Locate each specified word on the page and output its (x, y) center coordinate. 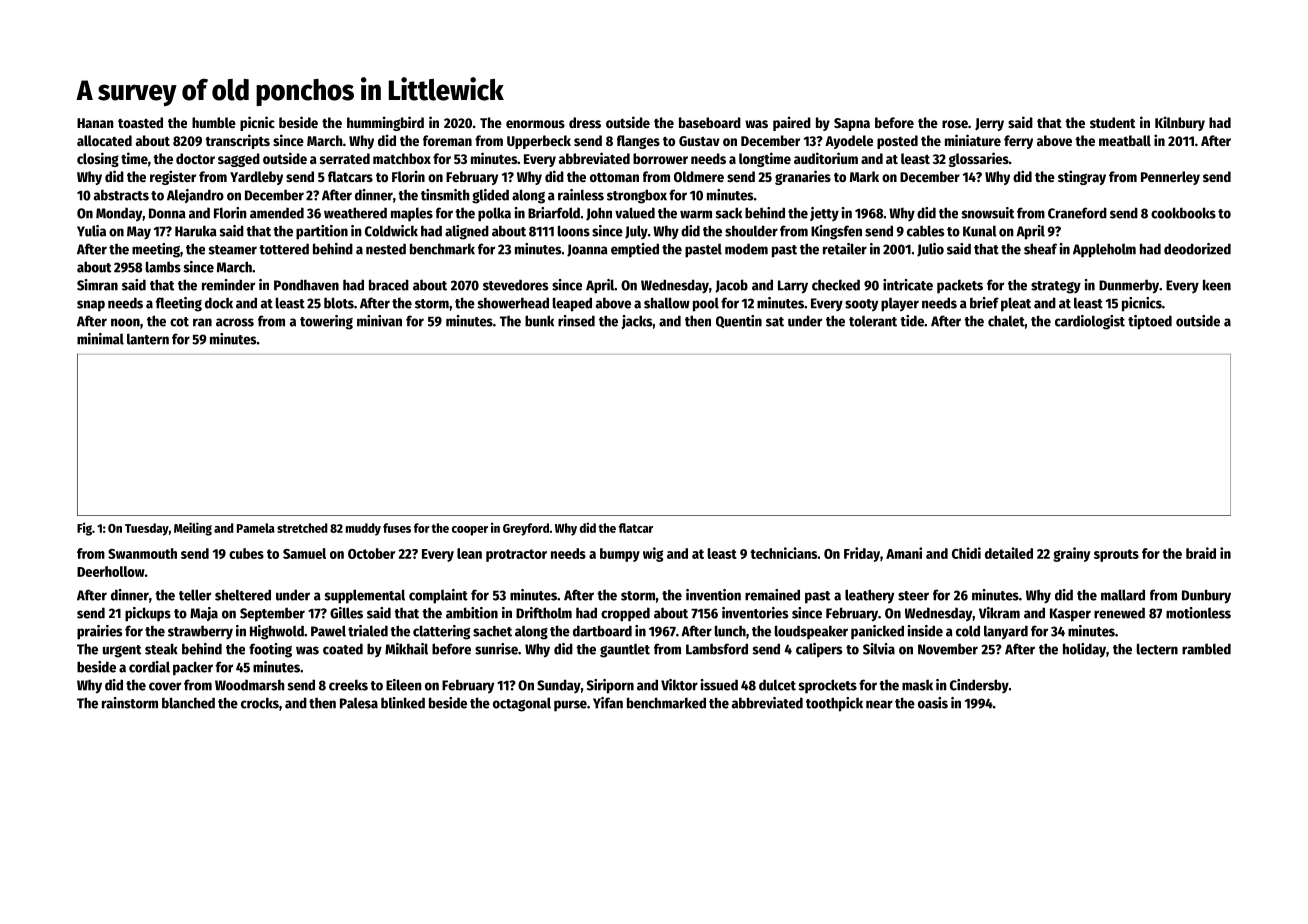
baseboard (710, 122)
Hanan (95, 123)
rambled (1206, 649)
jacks (636, 322)
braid (1201, 553)
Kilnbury (1180, 123)
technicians (783, 553)
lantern (148, 339)
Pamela (256, 528)
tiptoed (1150, 322)
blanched (188, 703)
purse (570, 706)
